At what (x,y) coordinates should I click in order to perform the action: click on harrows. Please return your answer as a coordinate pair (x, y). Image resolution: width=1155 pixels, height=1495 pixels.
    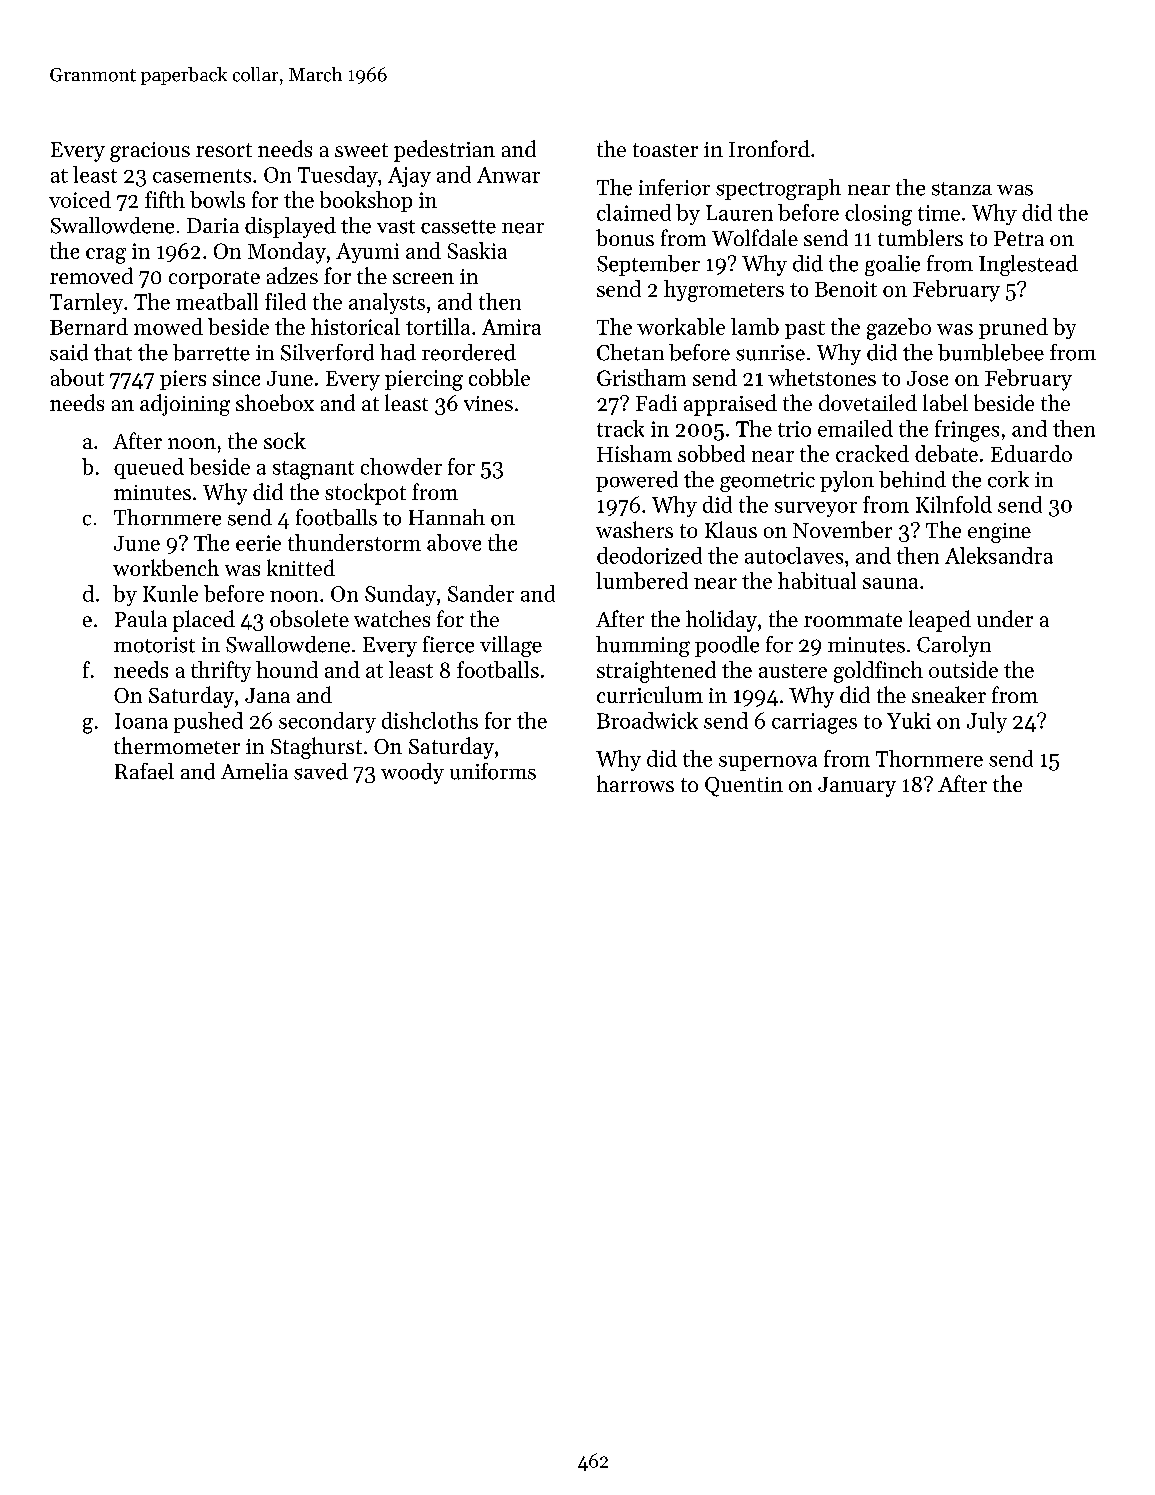
    Looking at the image, I should click on (635, 783).
